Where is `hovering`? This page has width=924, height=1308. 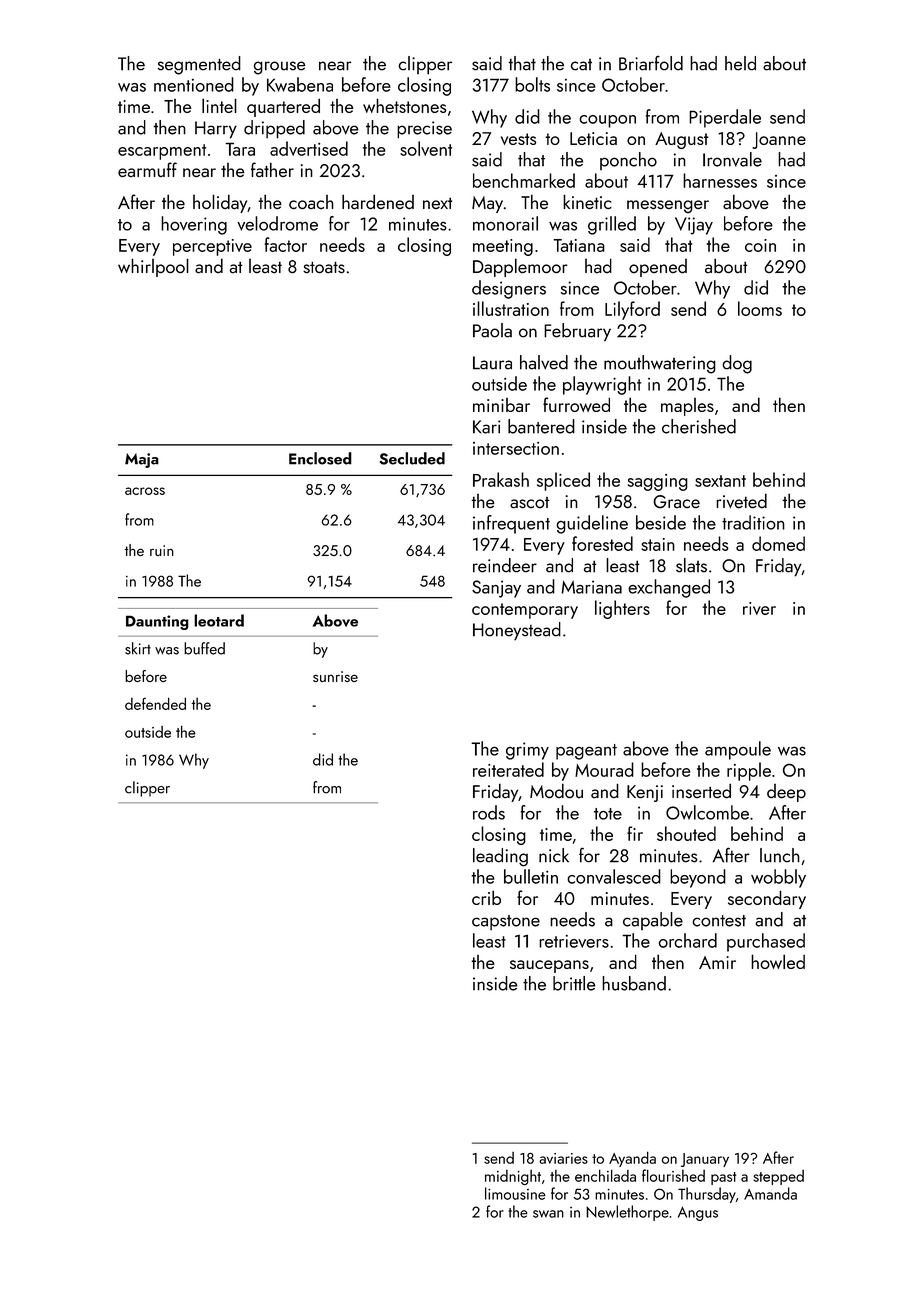 hovering is located at coordinates (194, 225).
